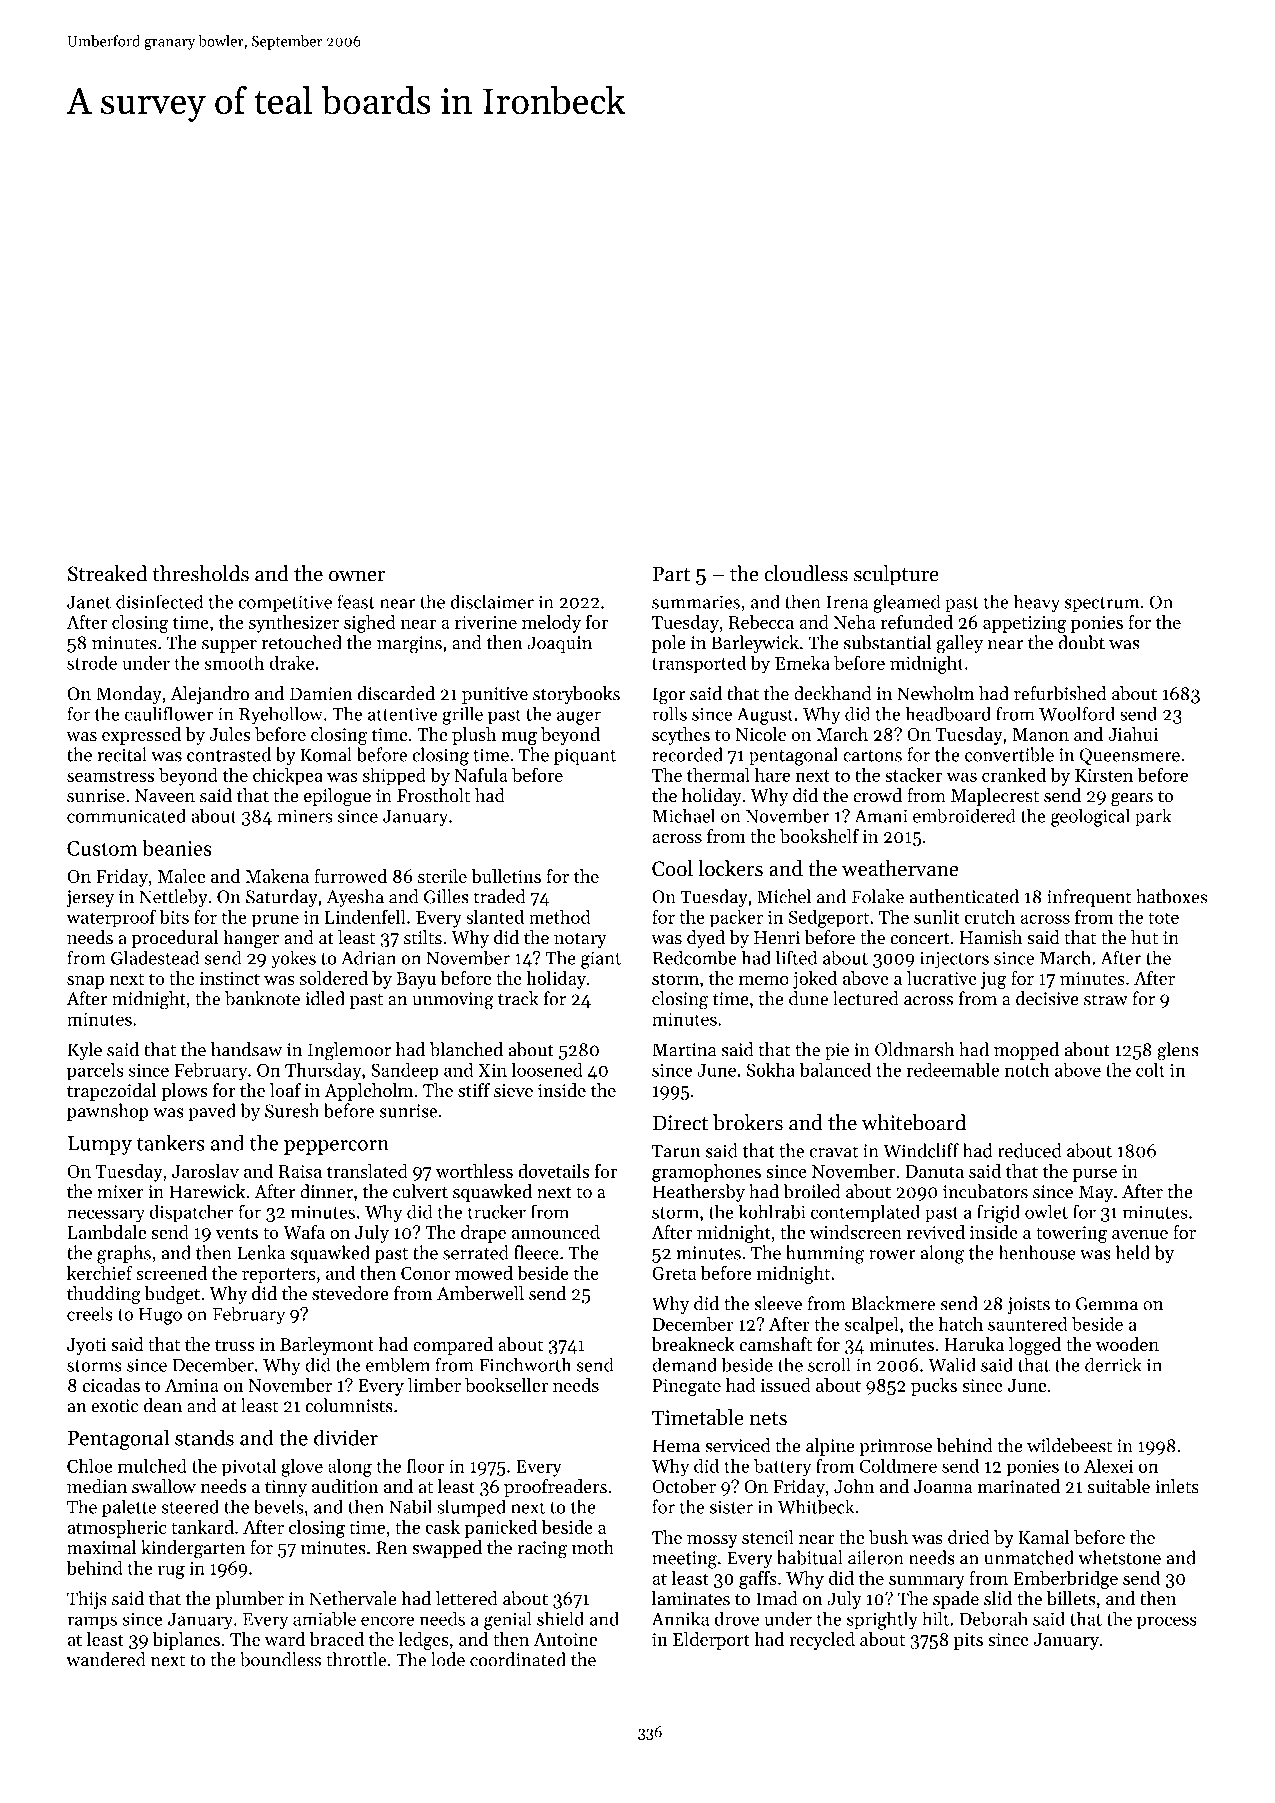  Describe the element at coordinates (204, 1437) in the image. I see `stands` at that location.
